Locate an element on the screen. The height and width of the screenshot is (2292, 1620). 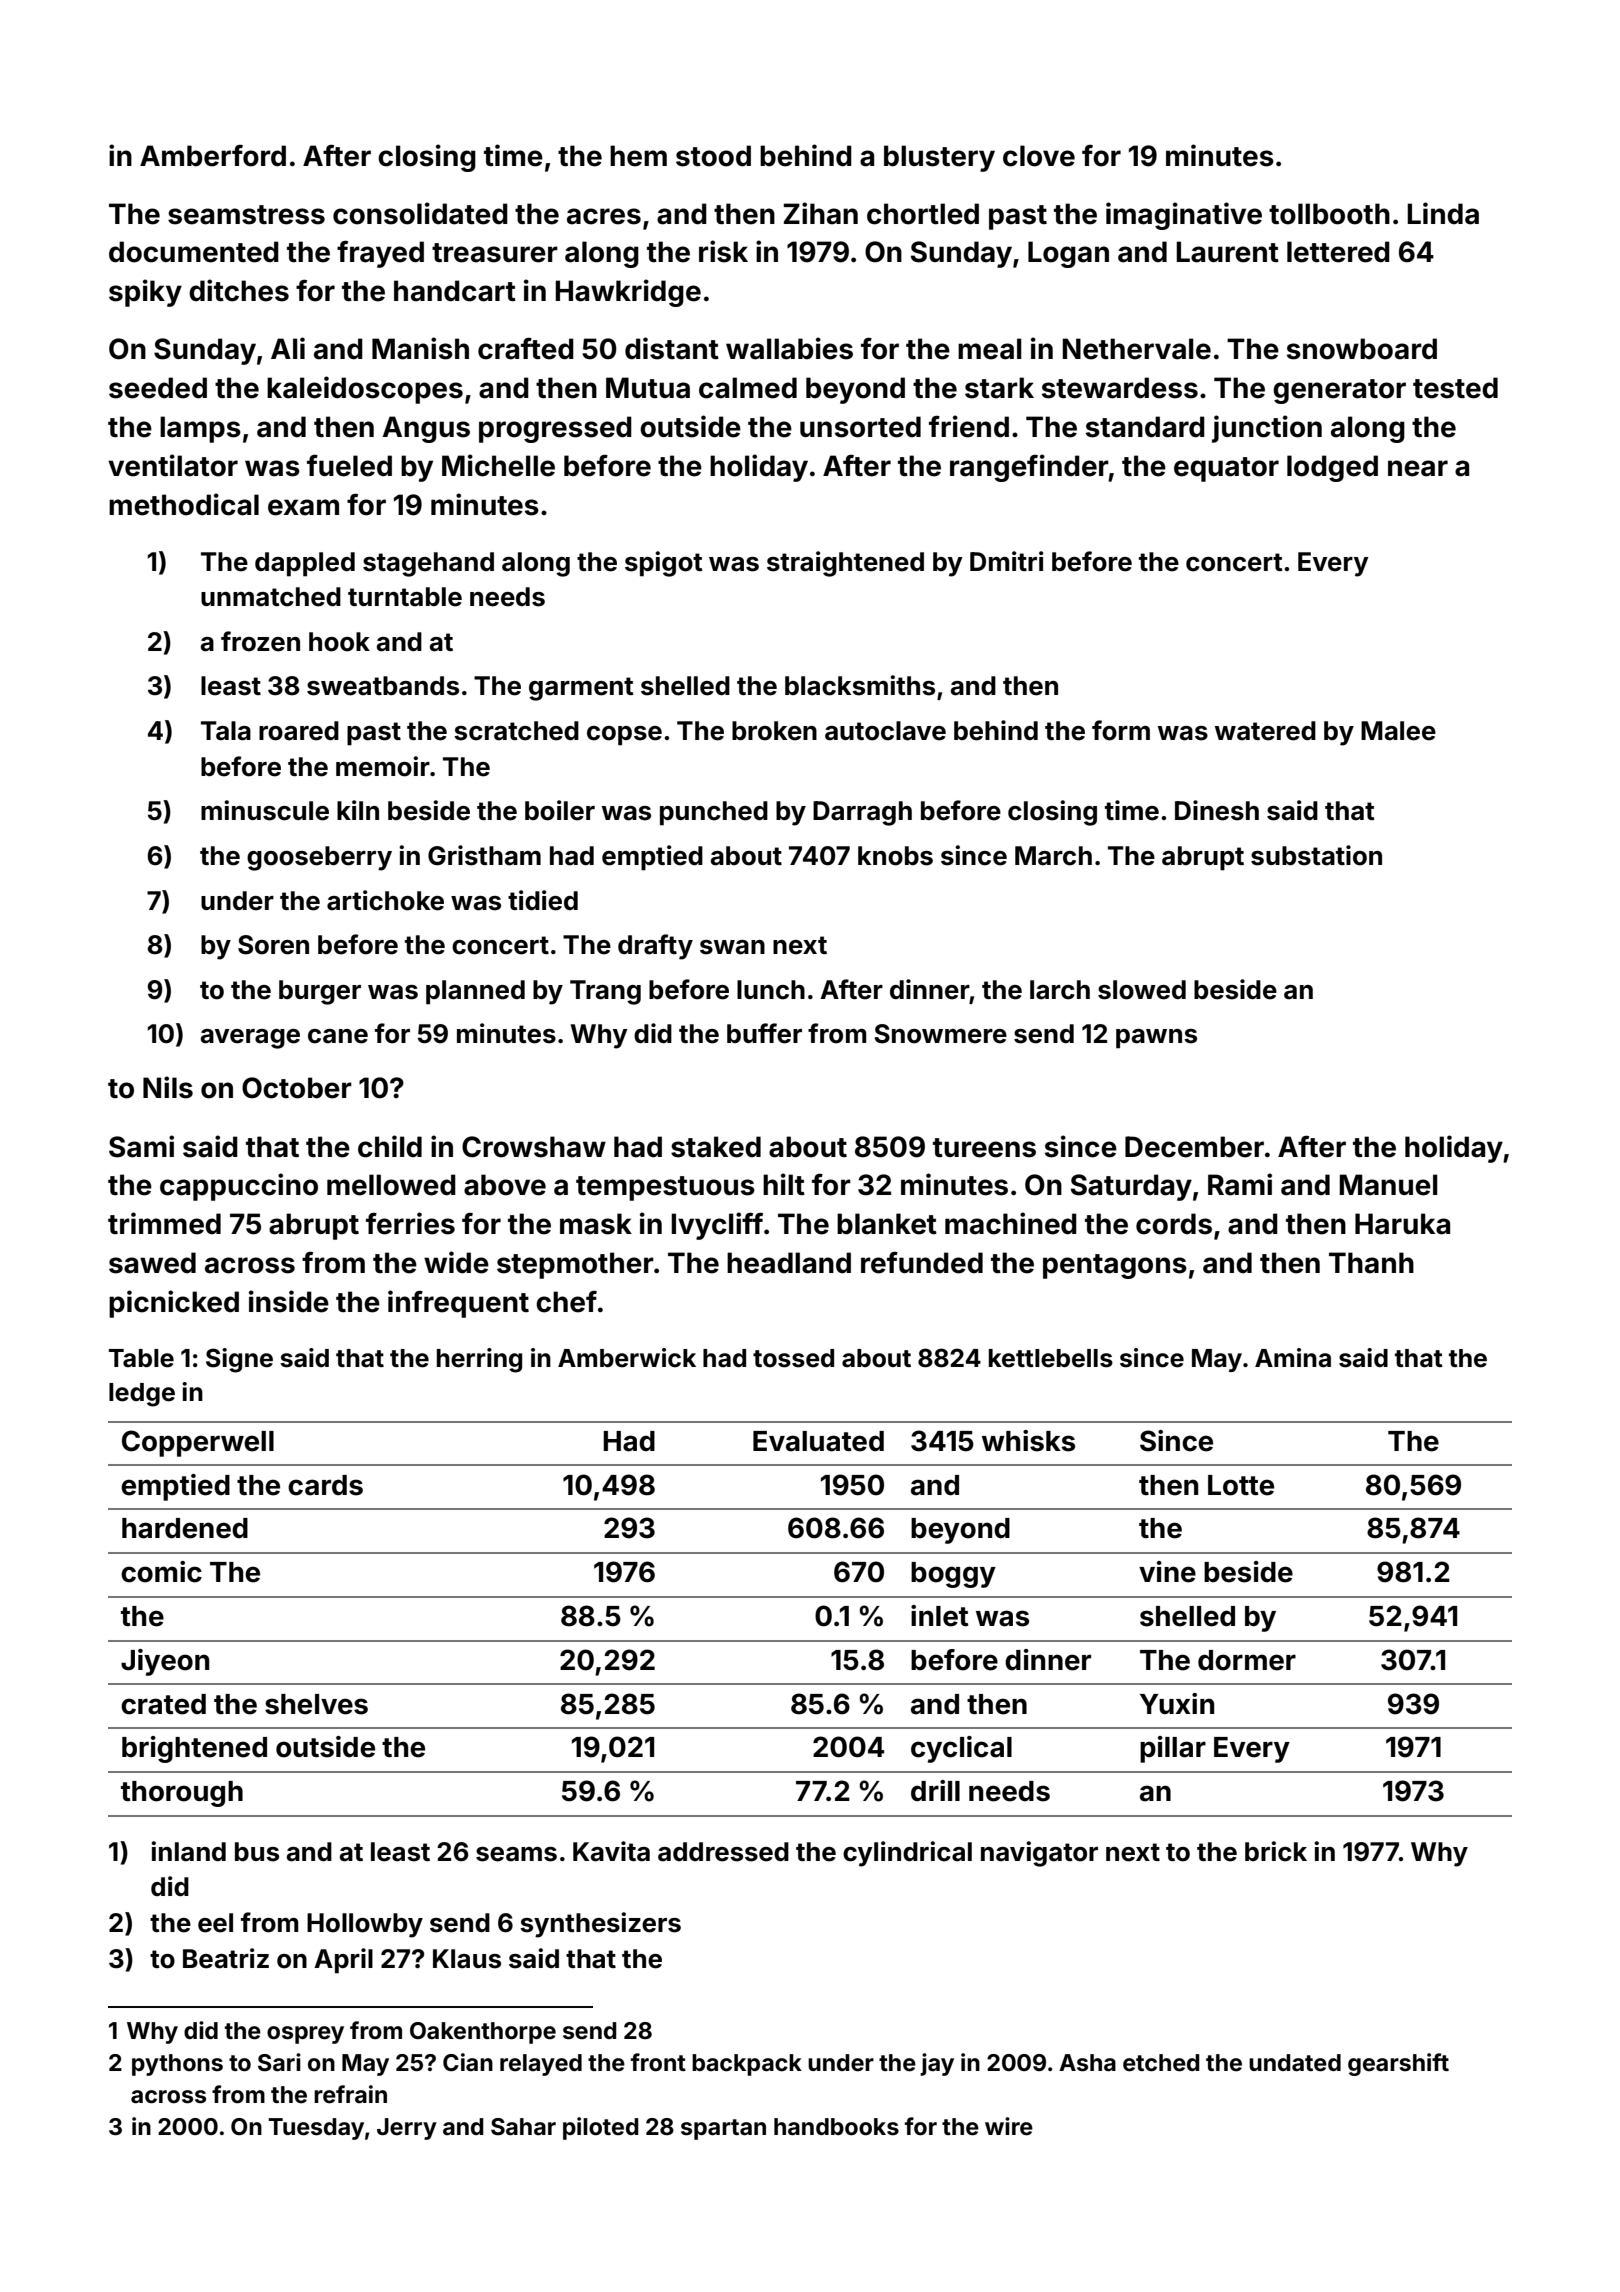
consolidated is located at coordinates (420, 213).
